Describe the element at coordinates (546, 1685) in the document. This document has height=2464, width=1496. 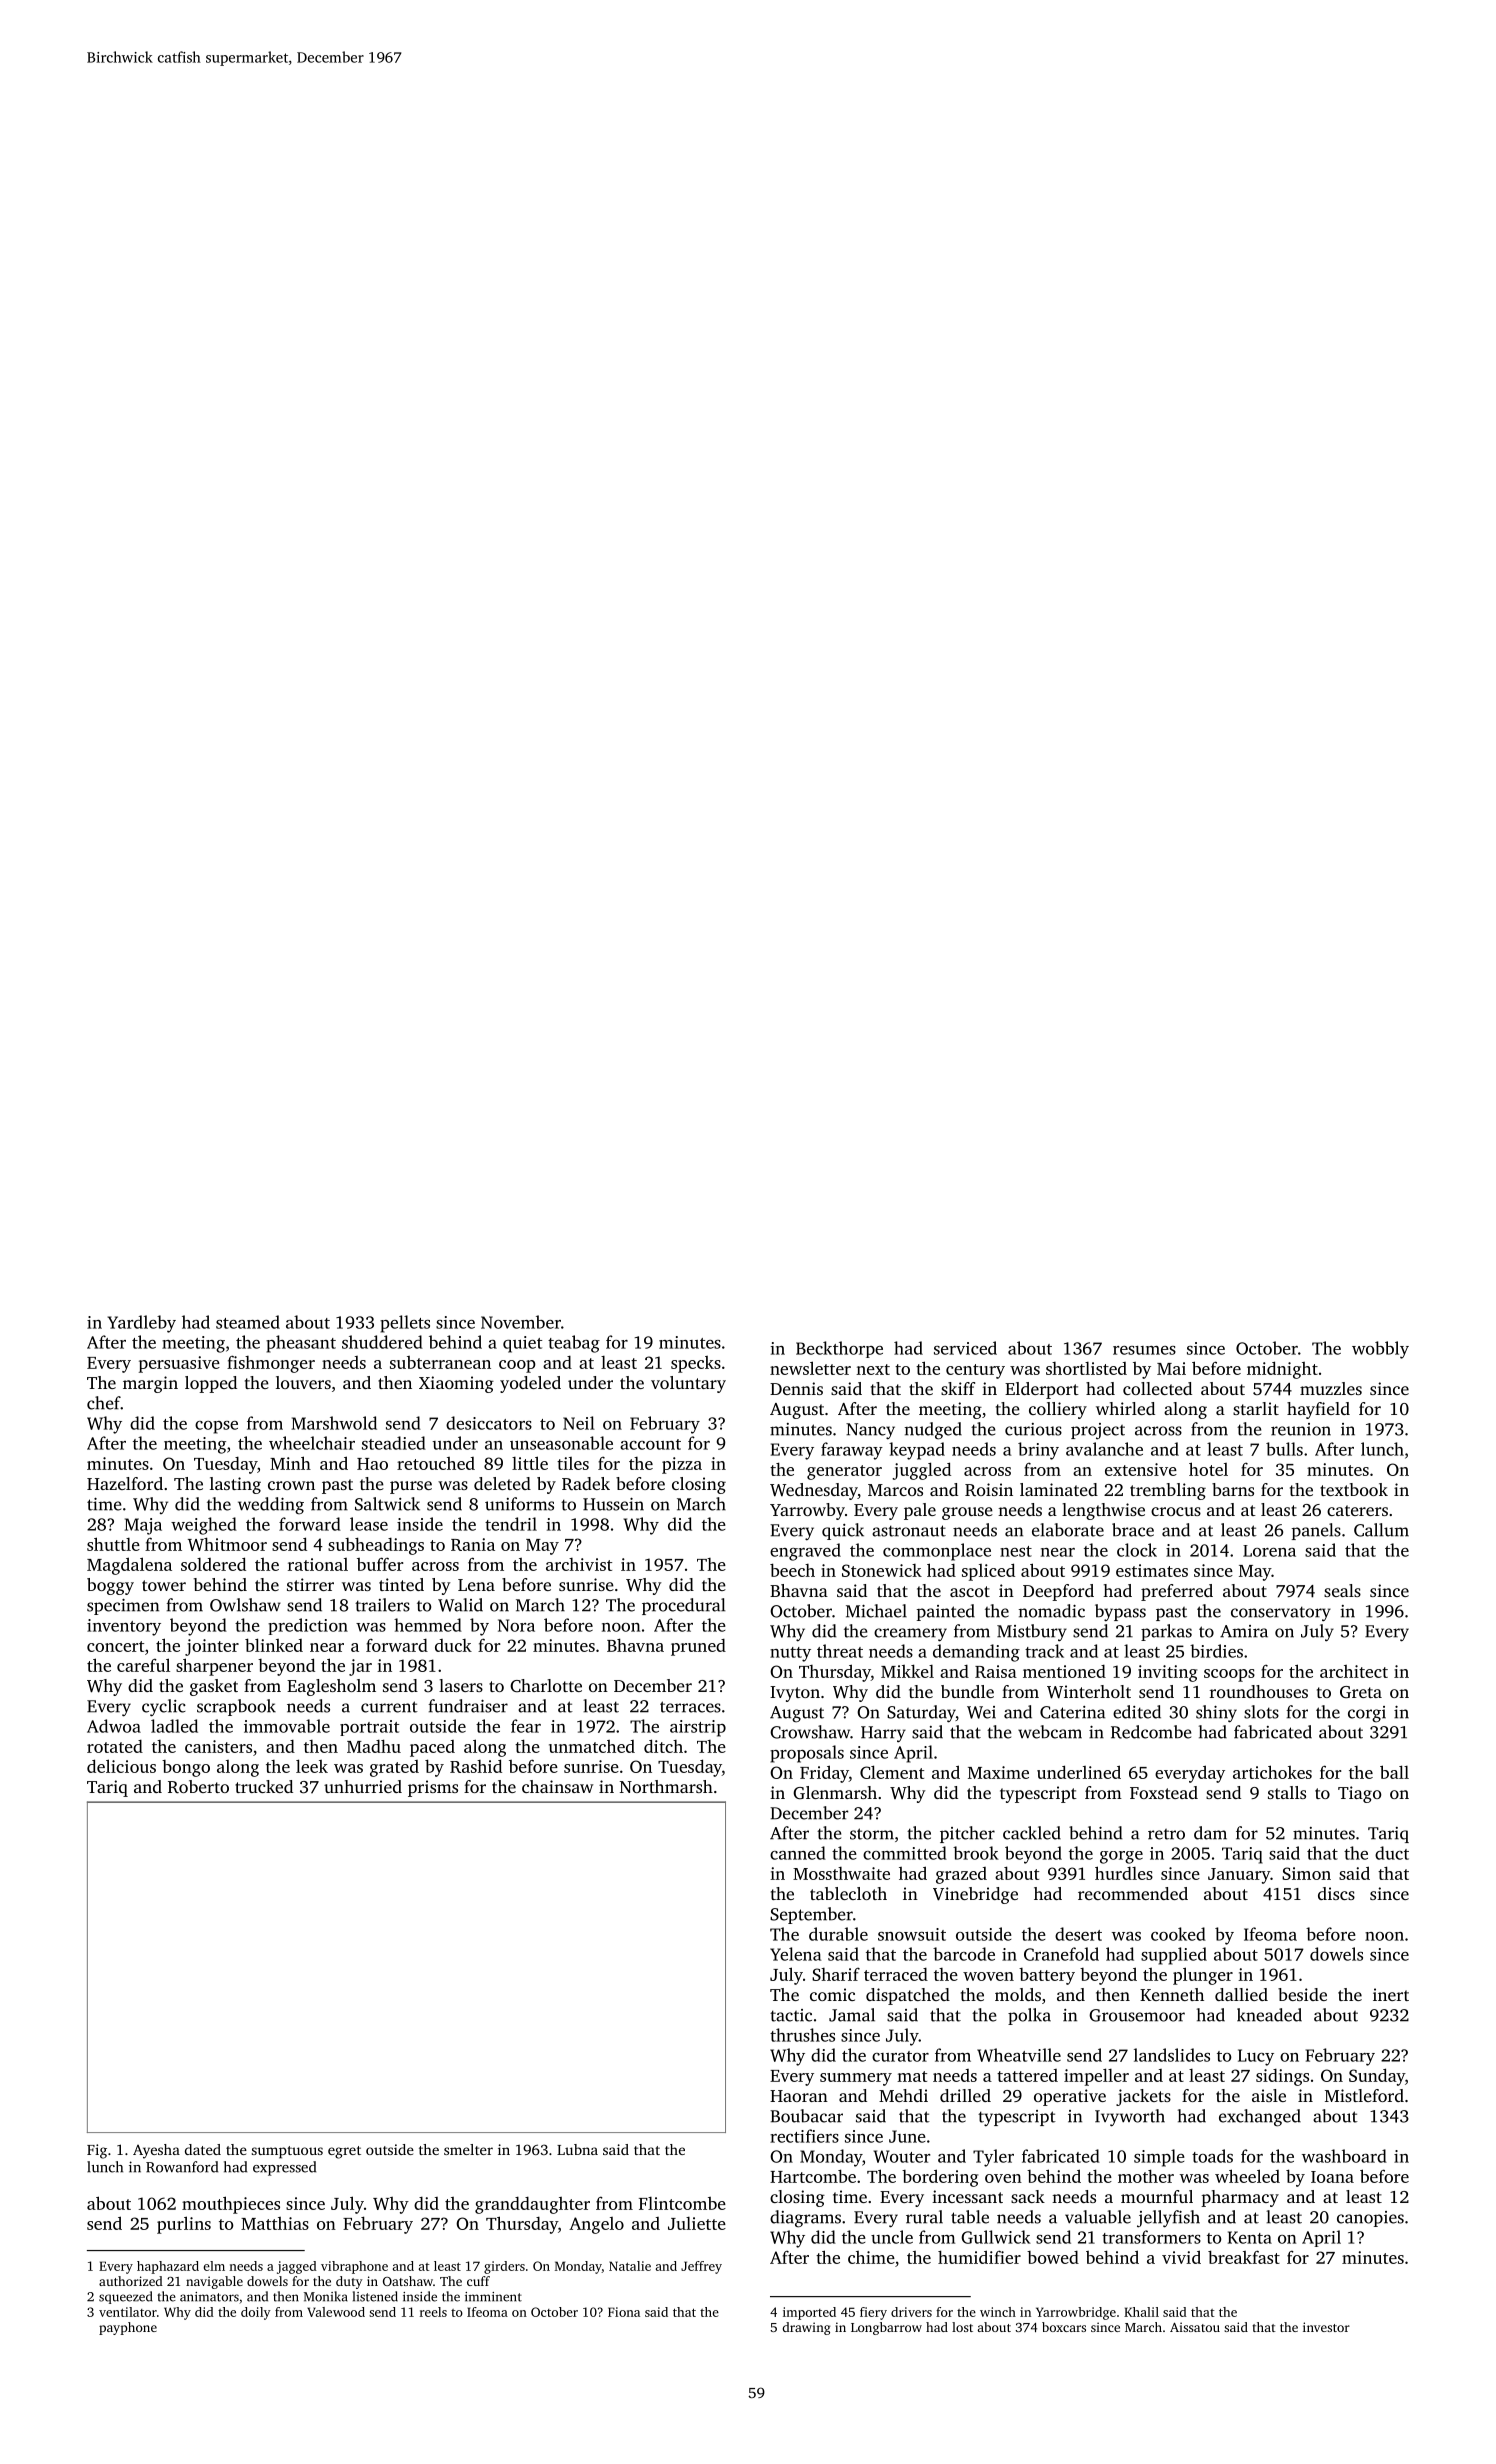
I see `Charlotte` at that location.
